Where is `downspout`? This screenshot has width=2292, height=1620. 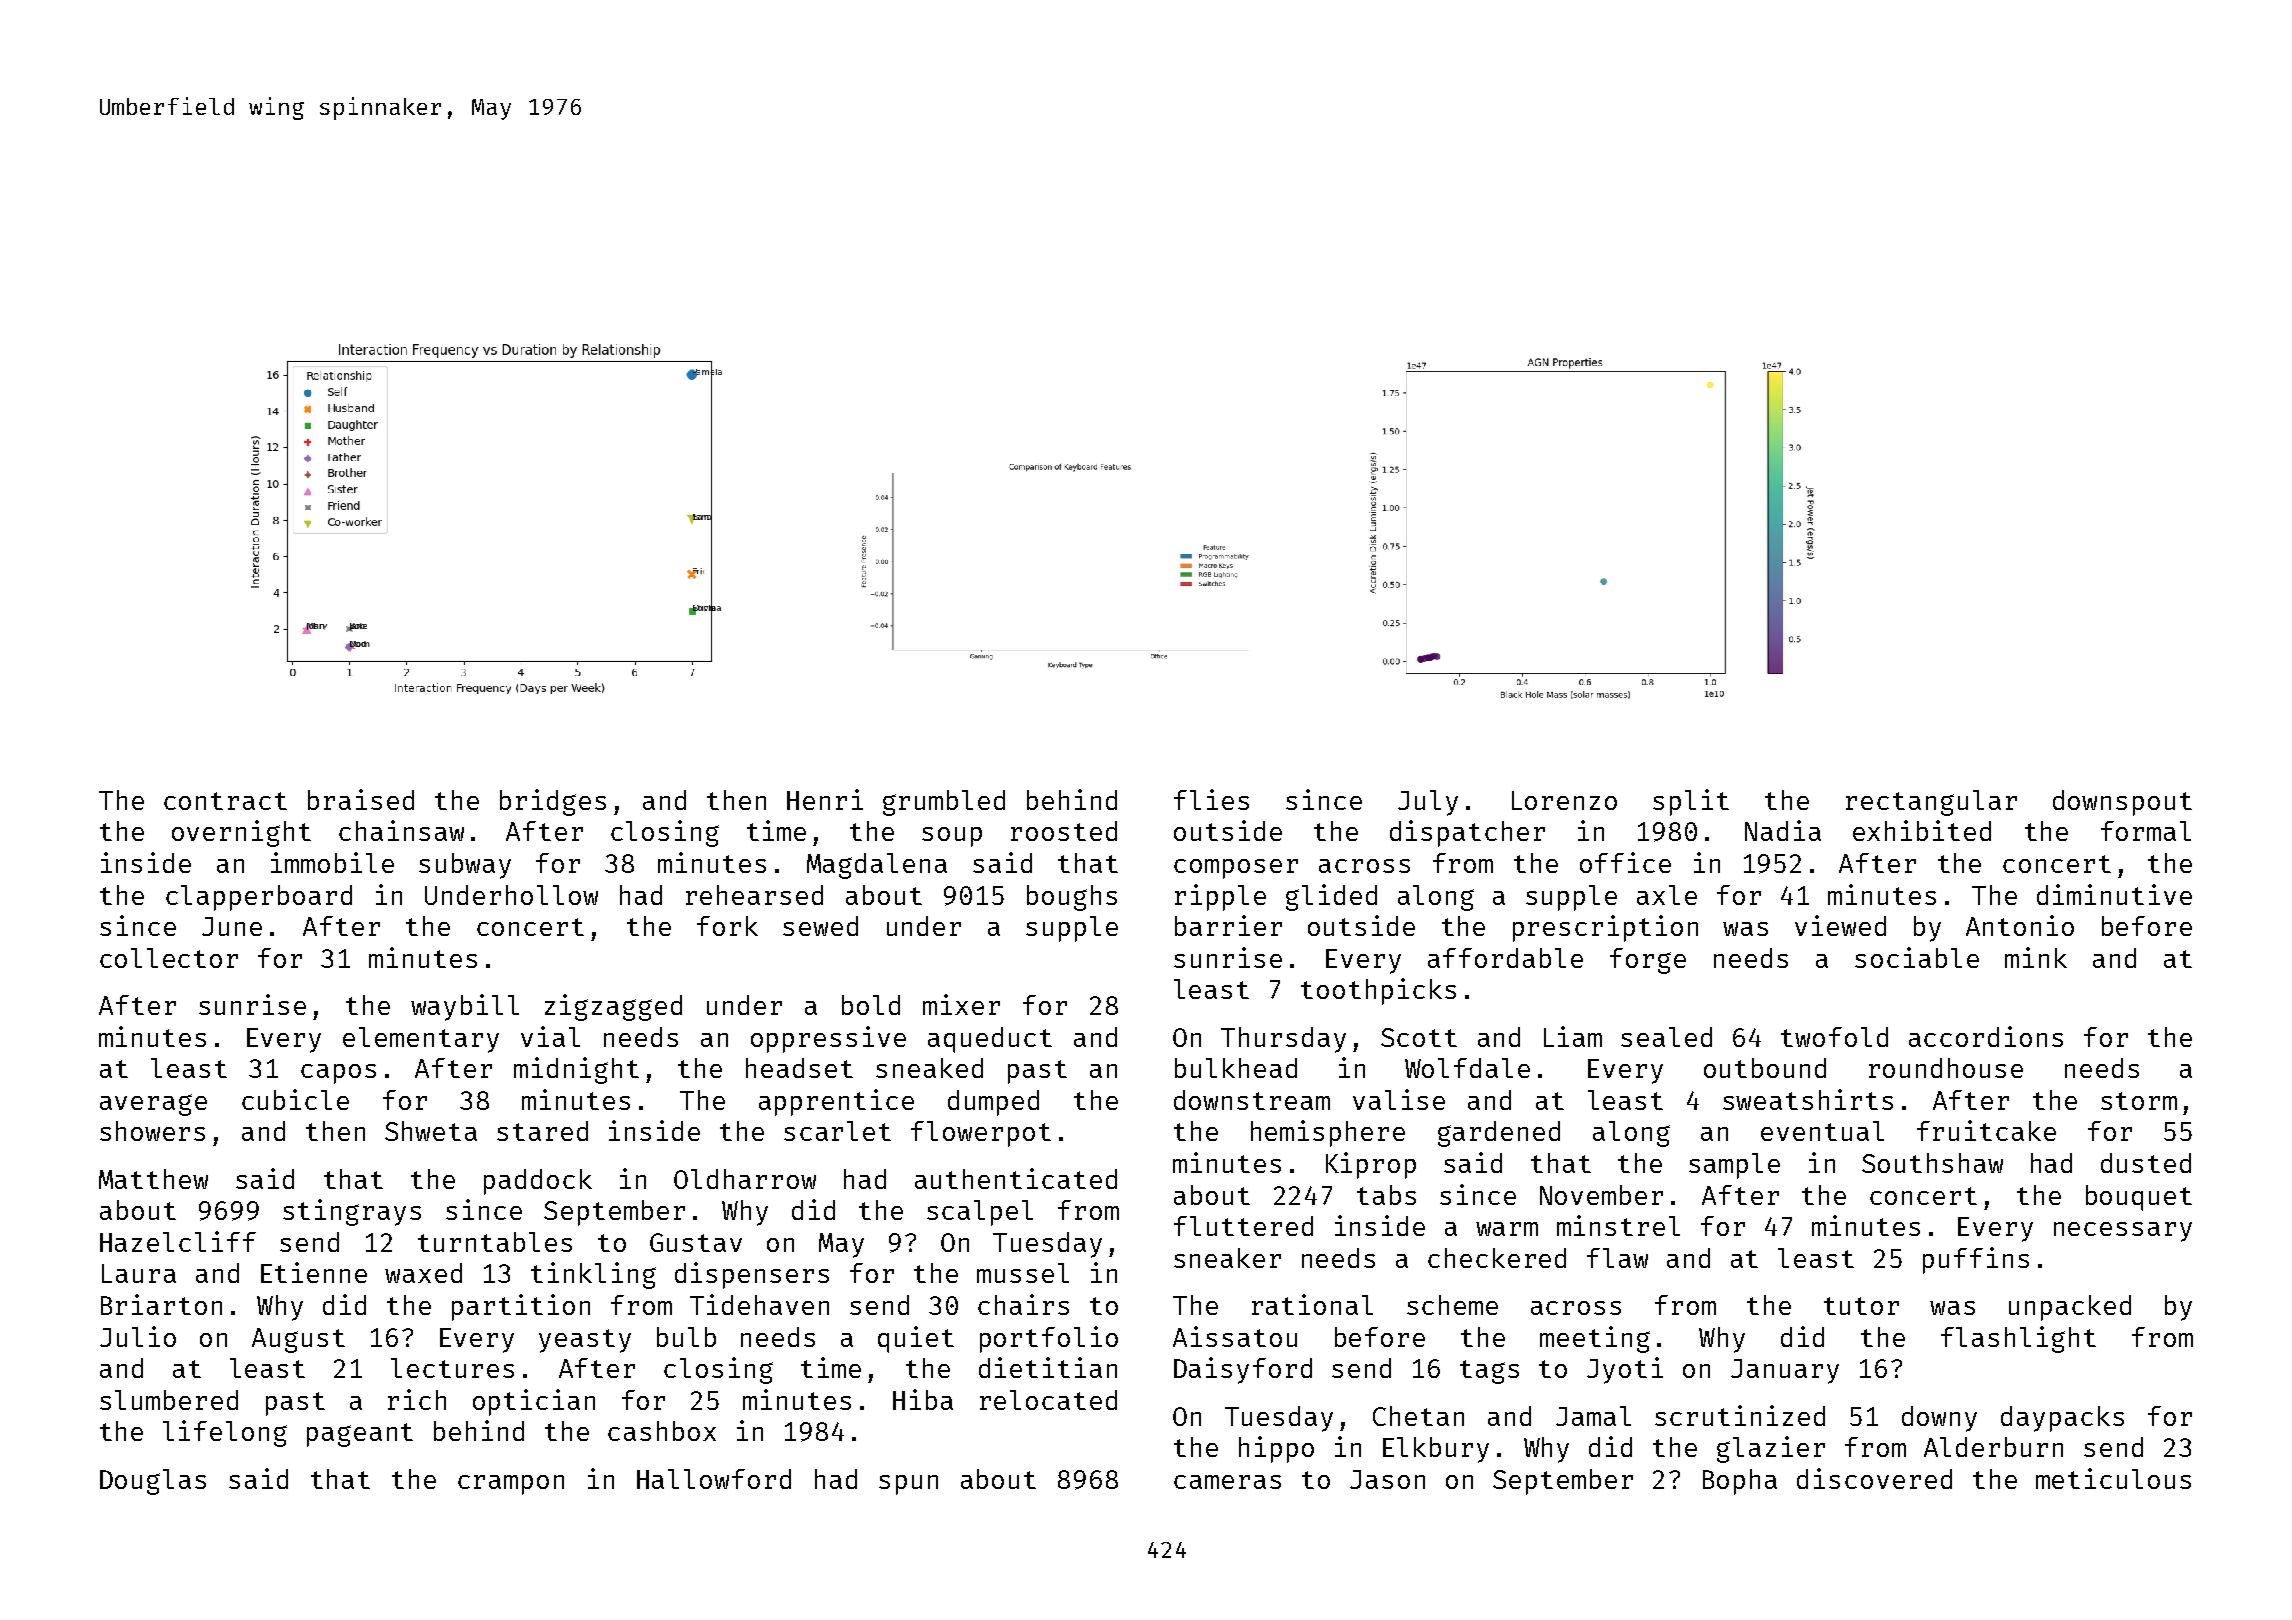 downspout is located at coordinates (2122, 803).
